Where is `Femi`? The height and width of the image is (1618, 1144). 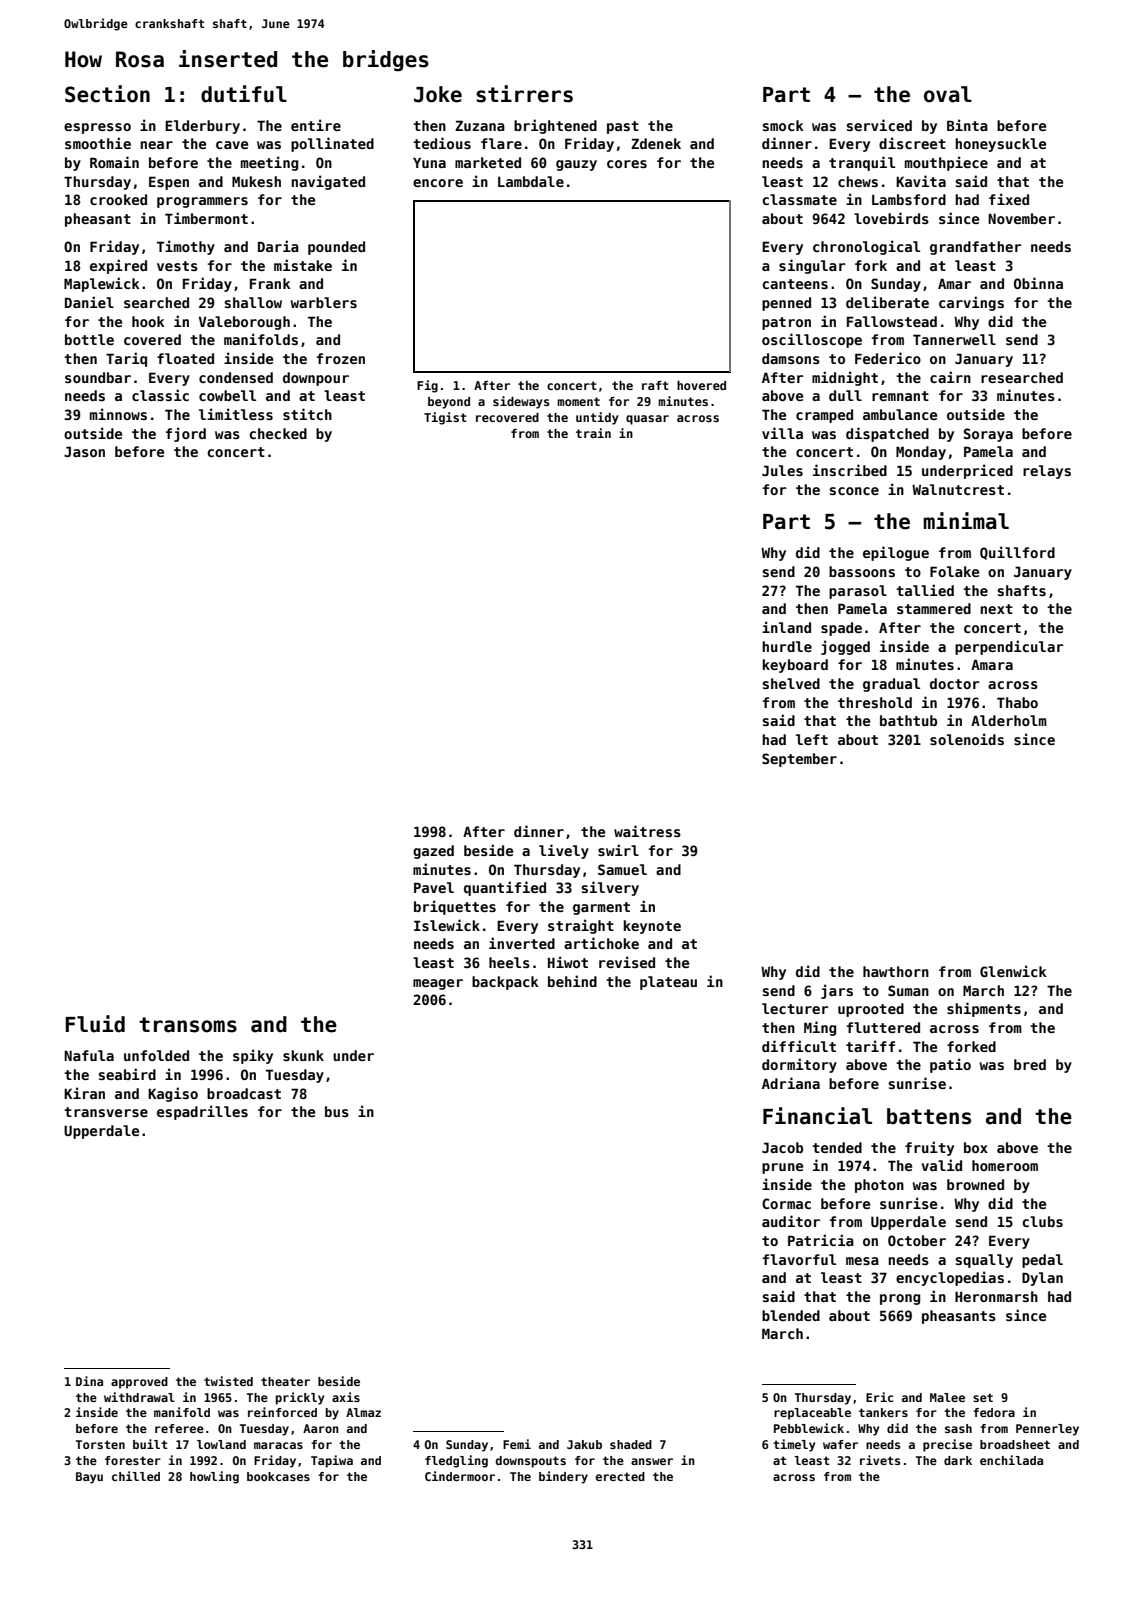 Femi is located at coordinates (517, 1444).
